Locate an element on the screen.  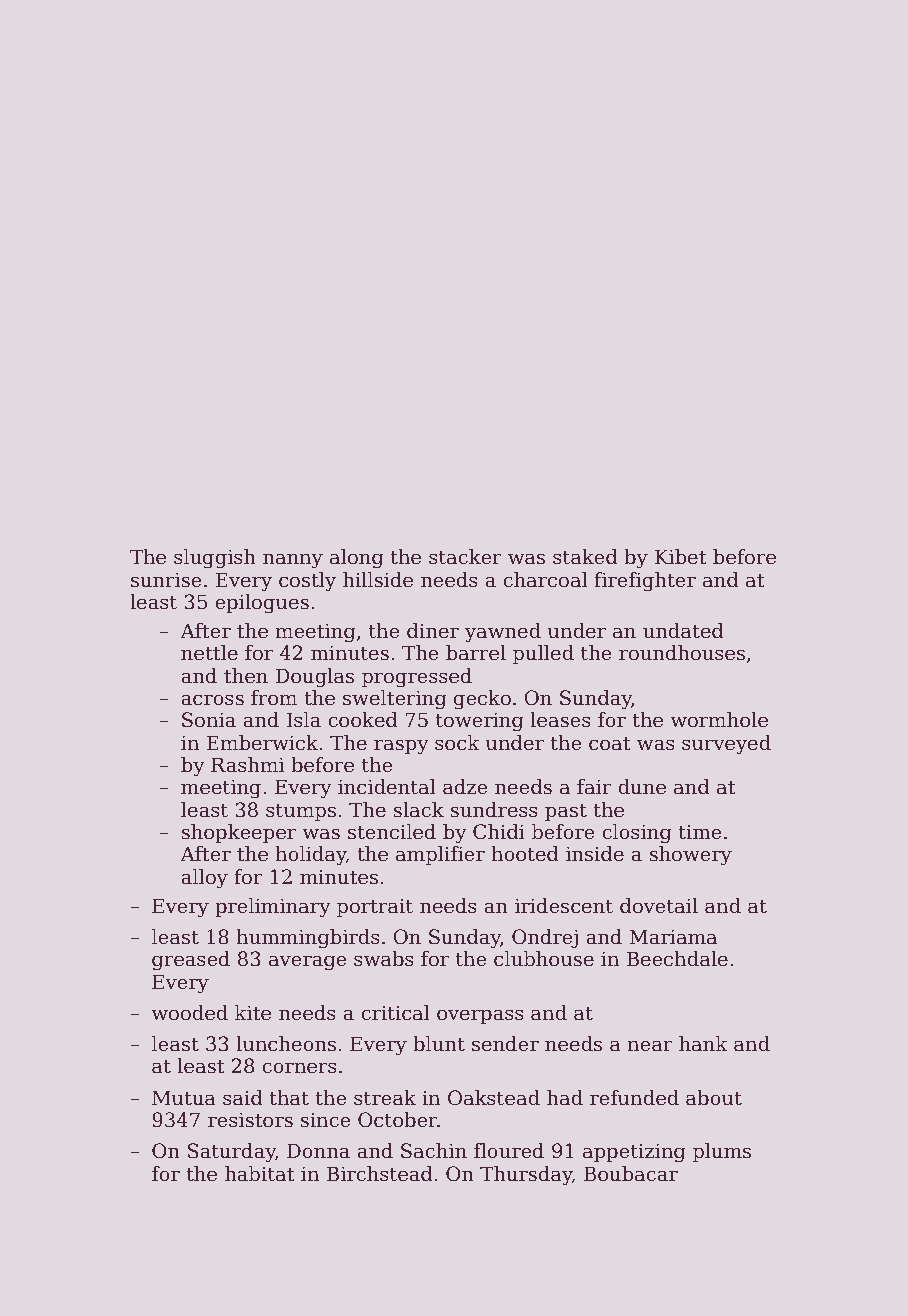
then is located at coordinates (246, 676).
